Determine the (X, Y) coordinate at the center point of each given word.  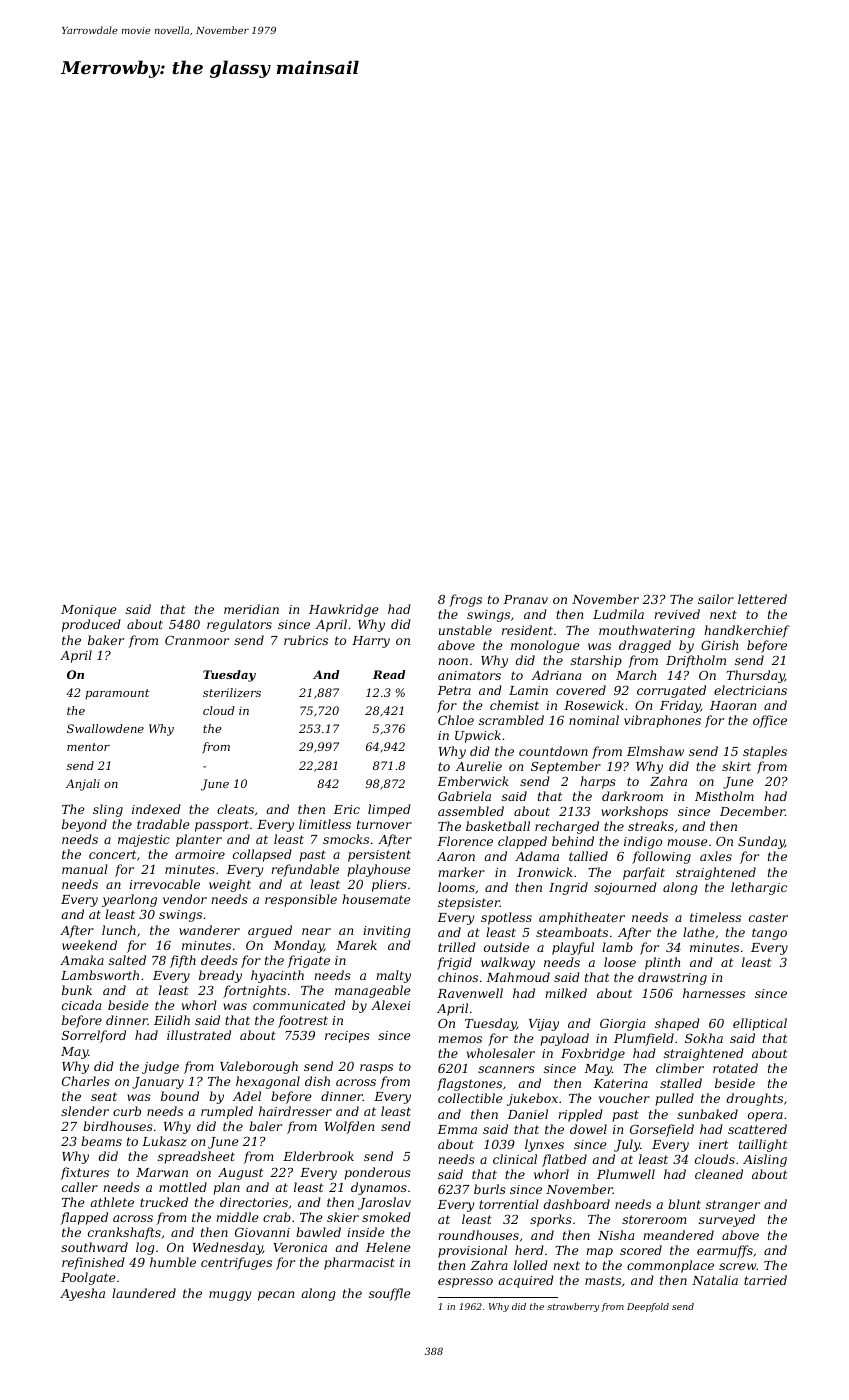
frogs (465, 600)
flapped (84, 1218)
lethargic (759, 888)
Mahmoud (518, 977)
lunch (119, 930)
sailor (716, 599)
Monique (88, 611)
